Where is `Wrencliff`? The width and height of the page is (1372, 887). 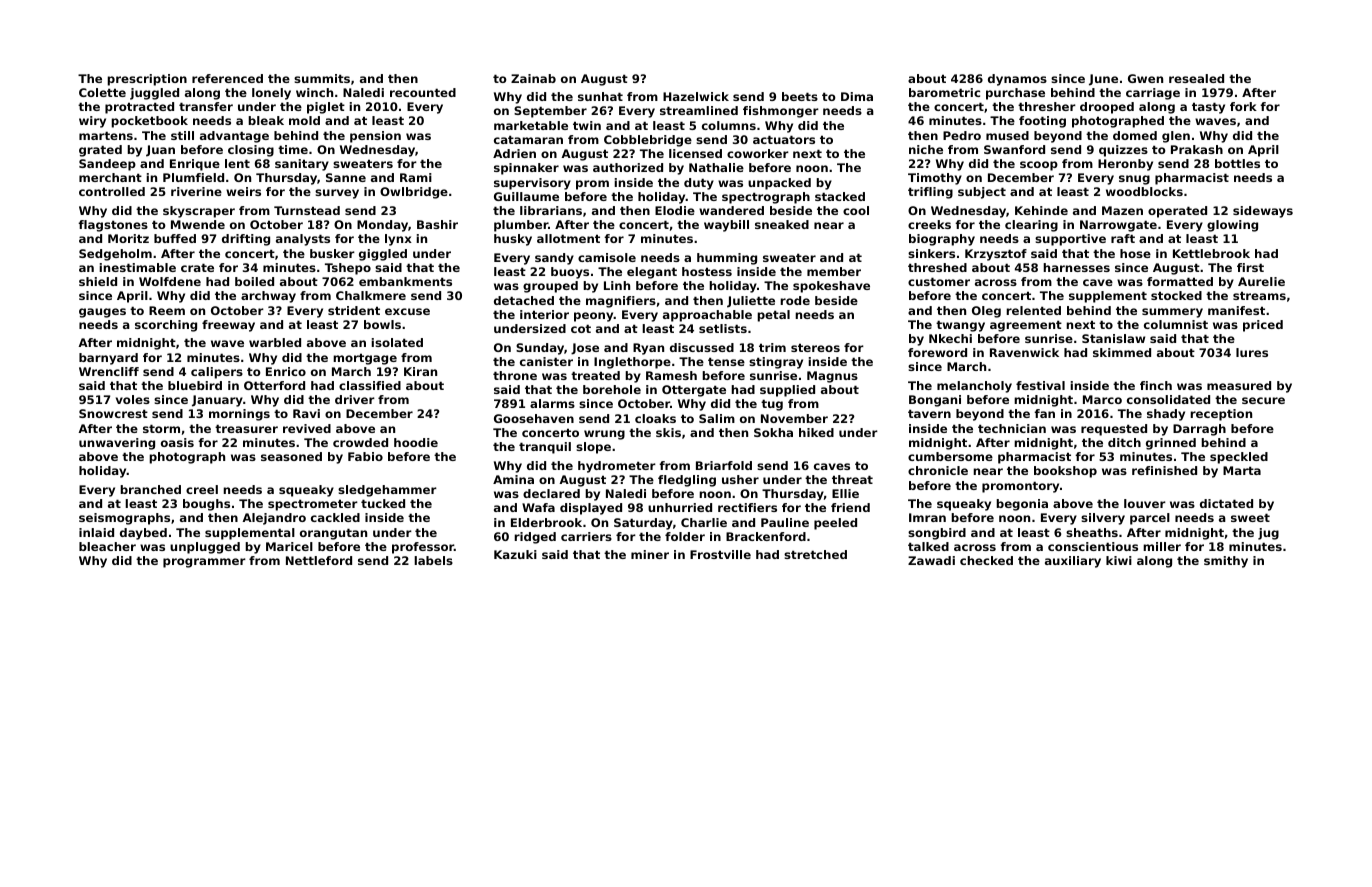
Wrencliff is located at coordinates (109, 371).
